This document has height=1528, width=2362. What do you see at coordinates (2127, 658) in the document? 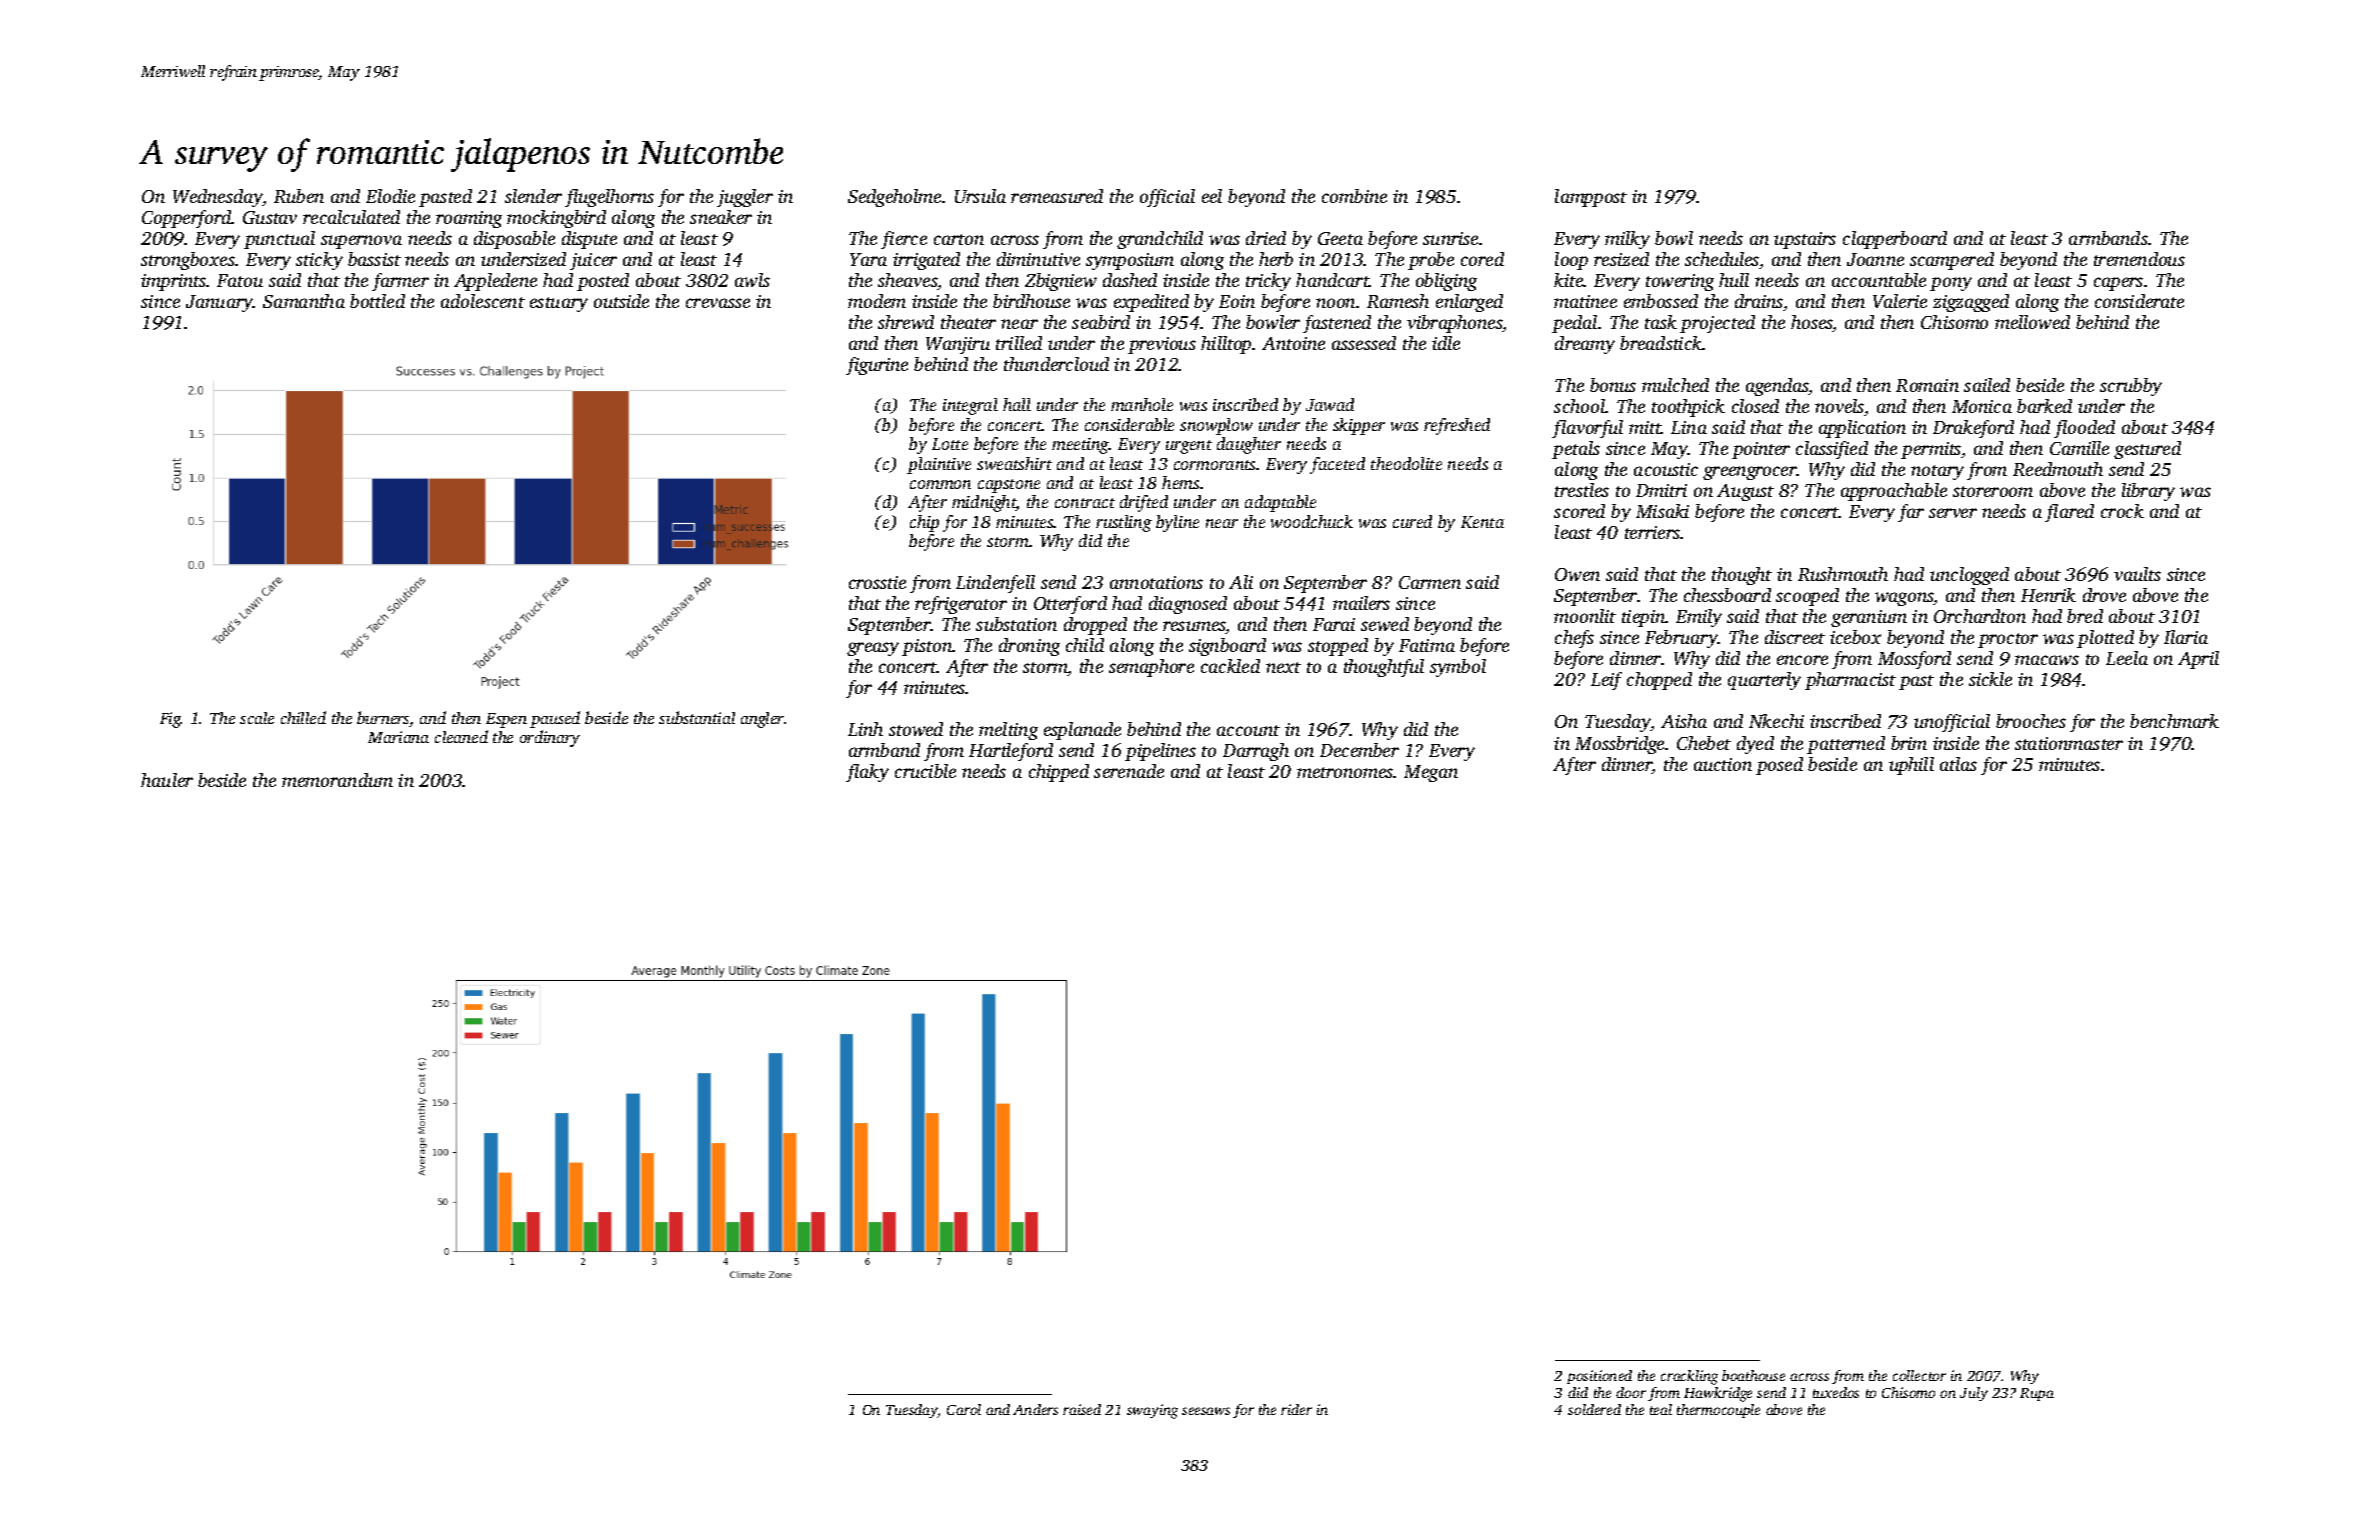
I see `Leela` at bounding box center [2127, 658].
